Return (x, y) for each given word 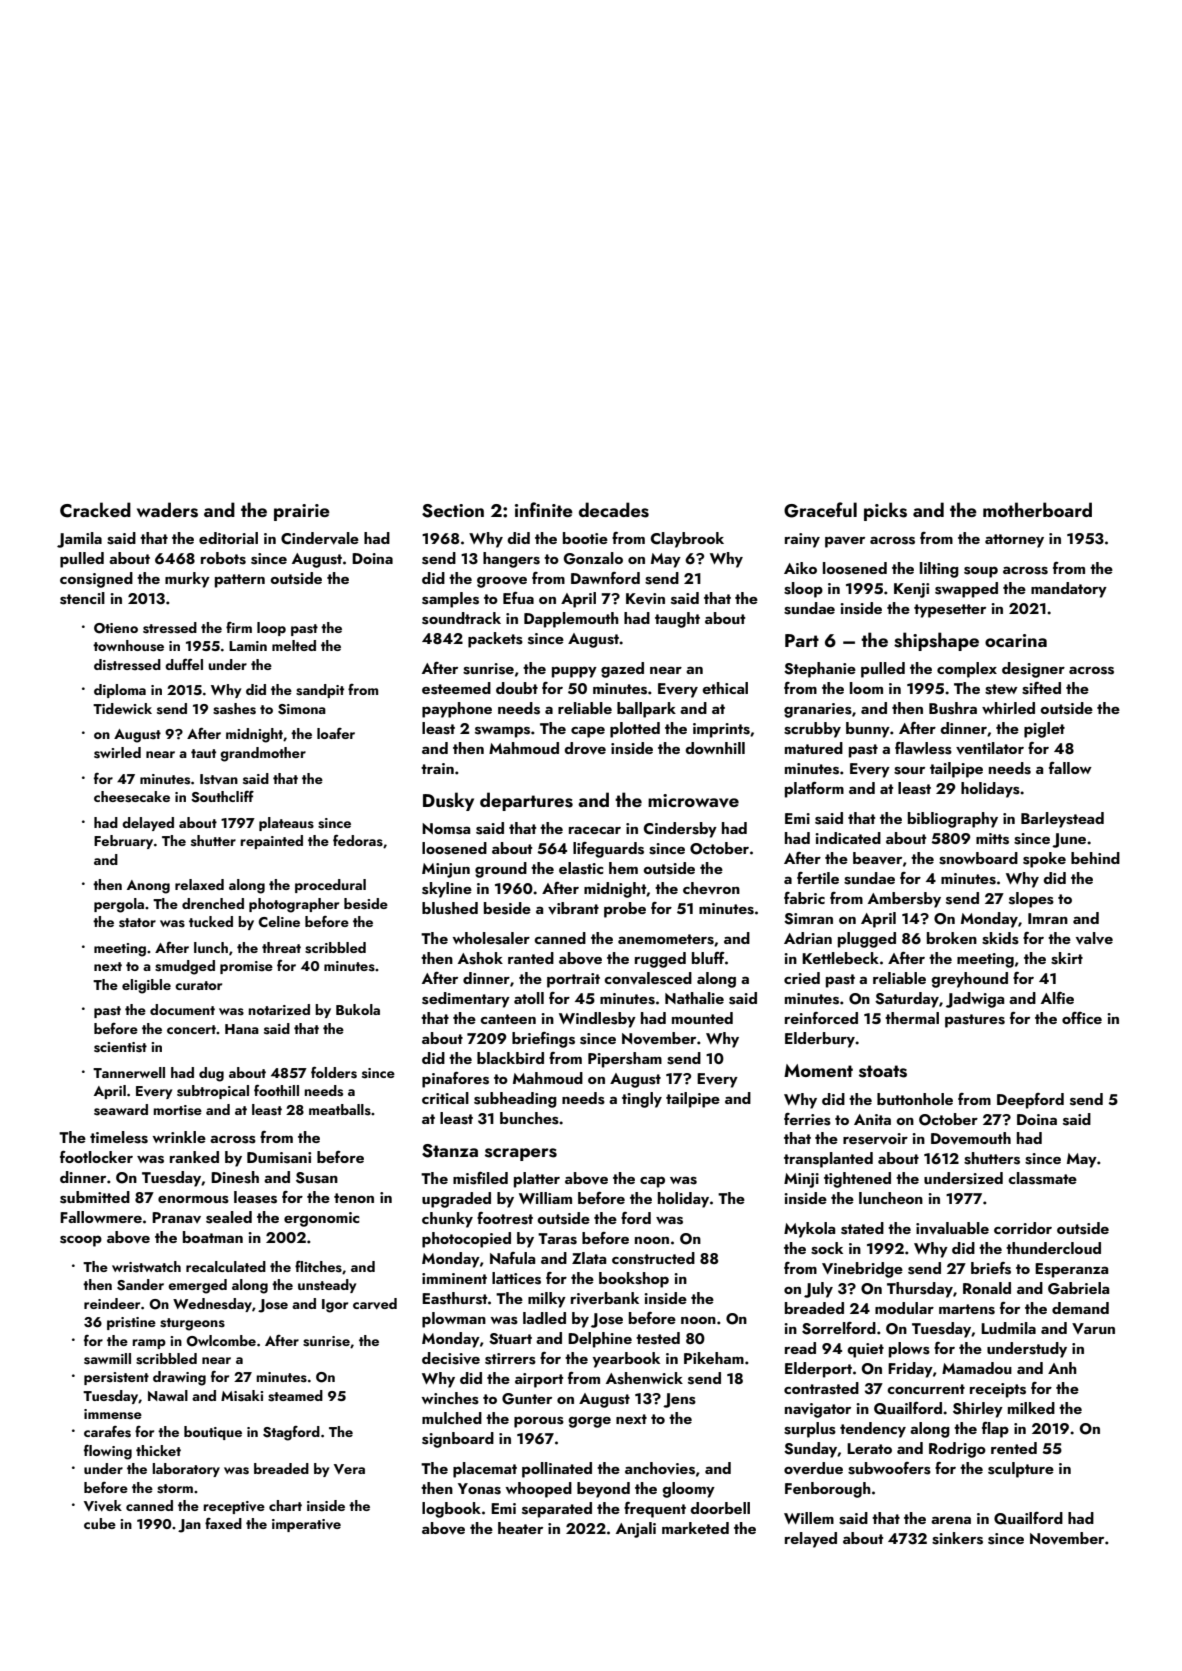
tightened (857, 1180)
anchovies (660, 1468)
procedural (330, 886)
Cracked (95, 510)
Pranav (176, 1217)
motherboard (1037, 509)
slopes (1031, 900)
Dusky (448, 801)
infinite (544, 509)
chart (285, 1505)
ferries (807, 1119)
